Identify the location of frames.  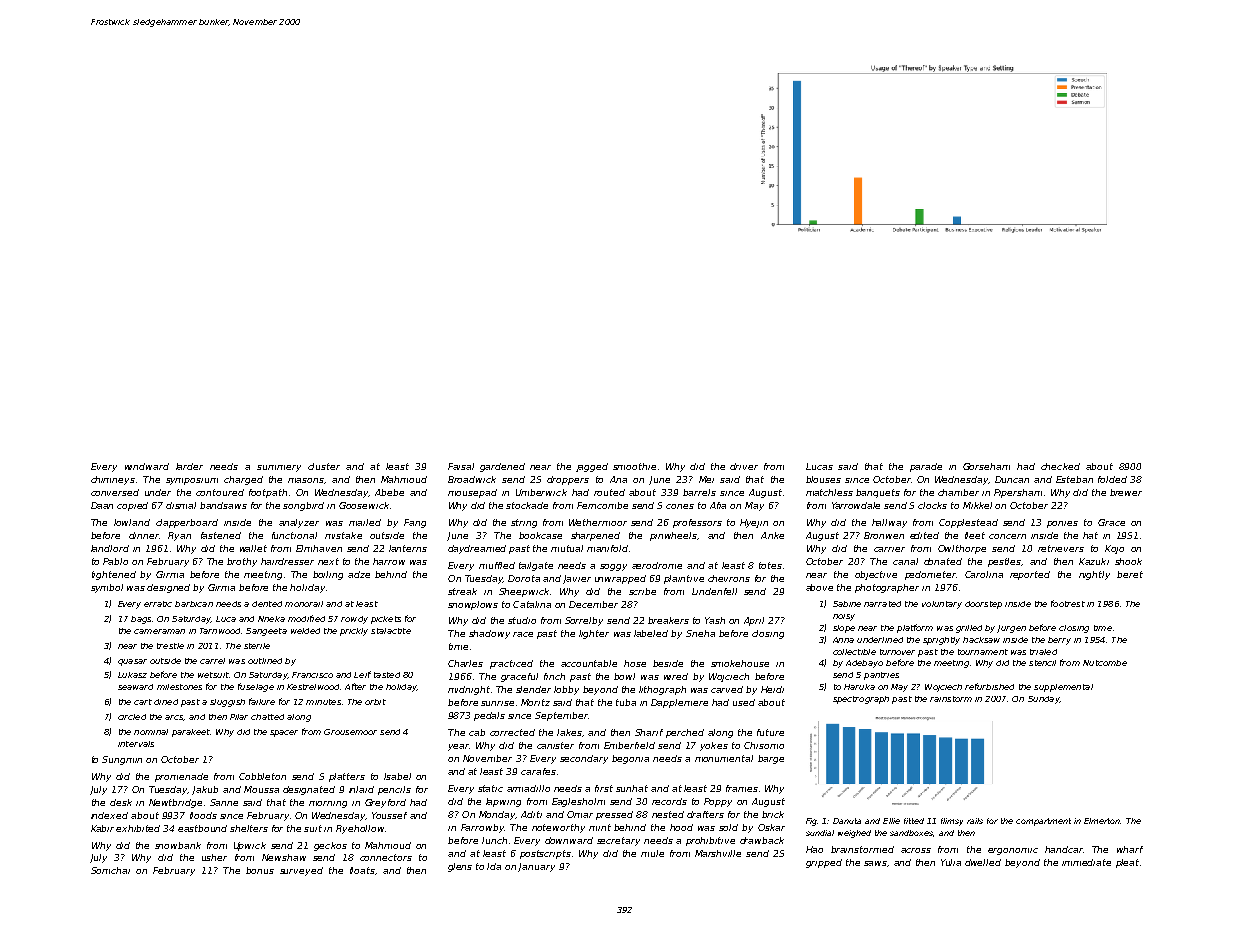
(742, 788).
